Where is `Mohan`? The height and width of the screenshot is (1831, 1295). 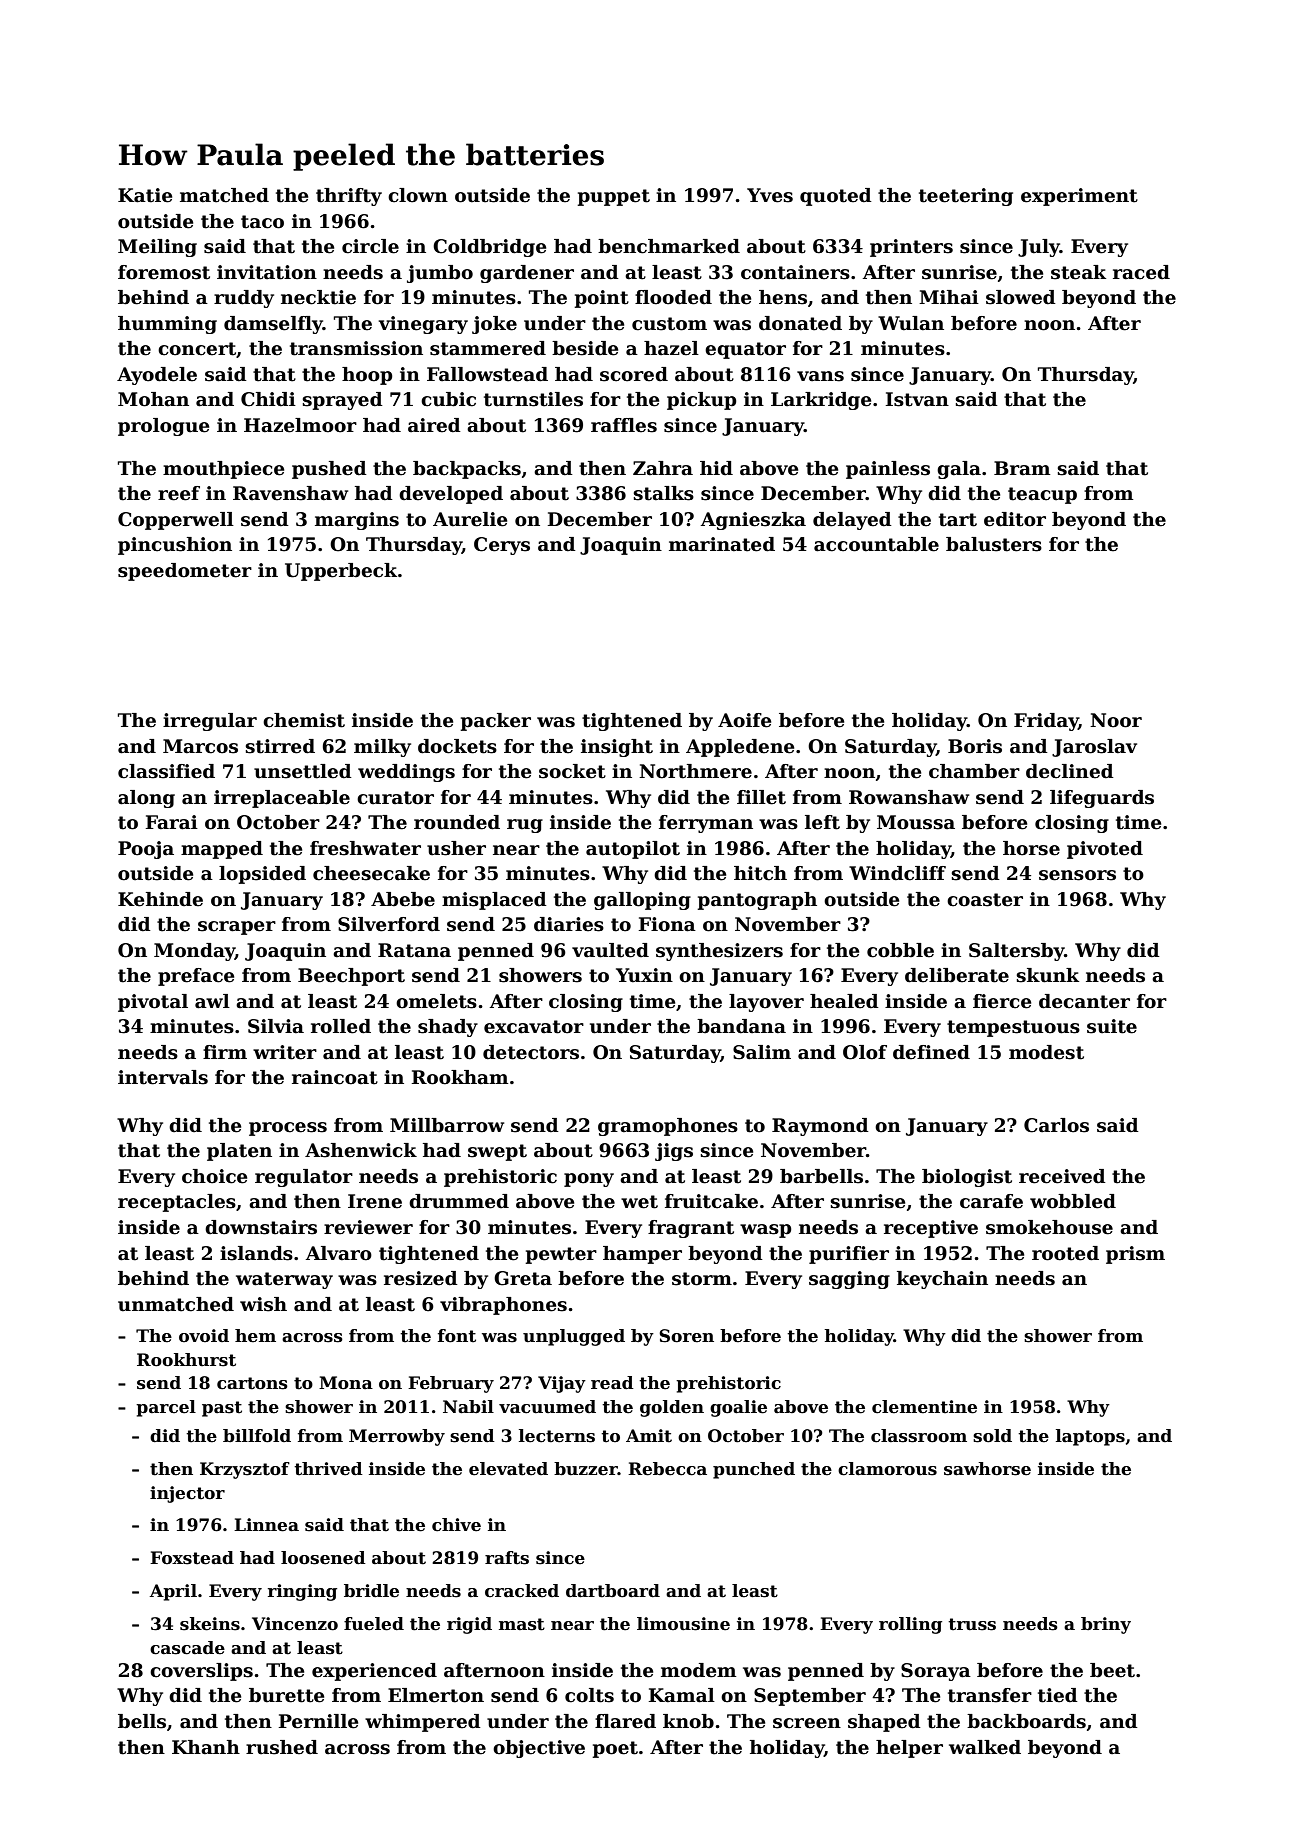
Mohan is located at coordinates (153, 399).
